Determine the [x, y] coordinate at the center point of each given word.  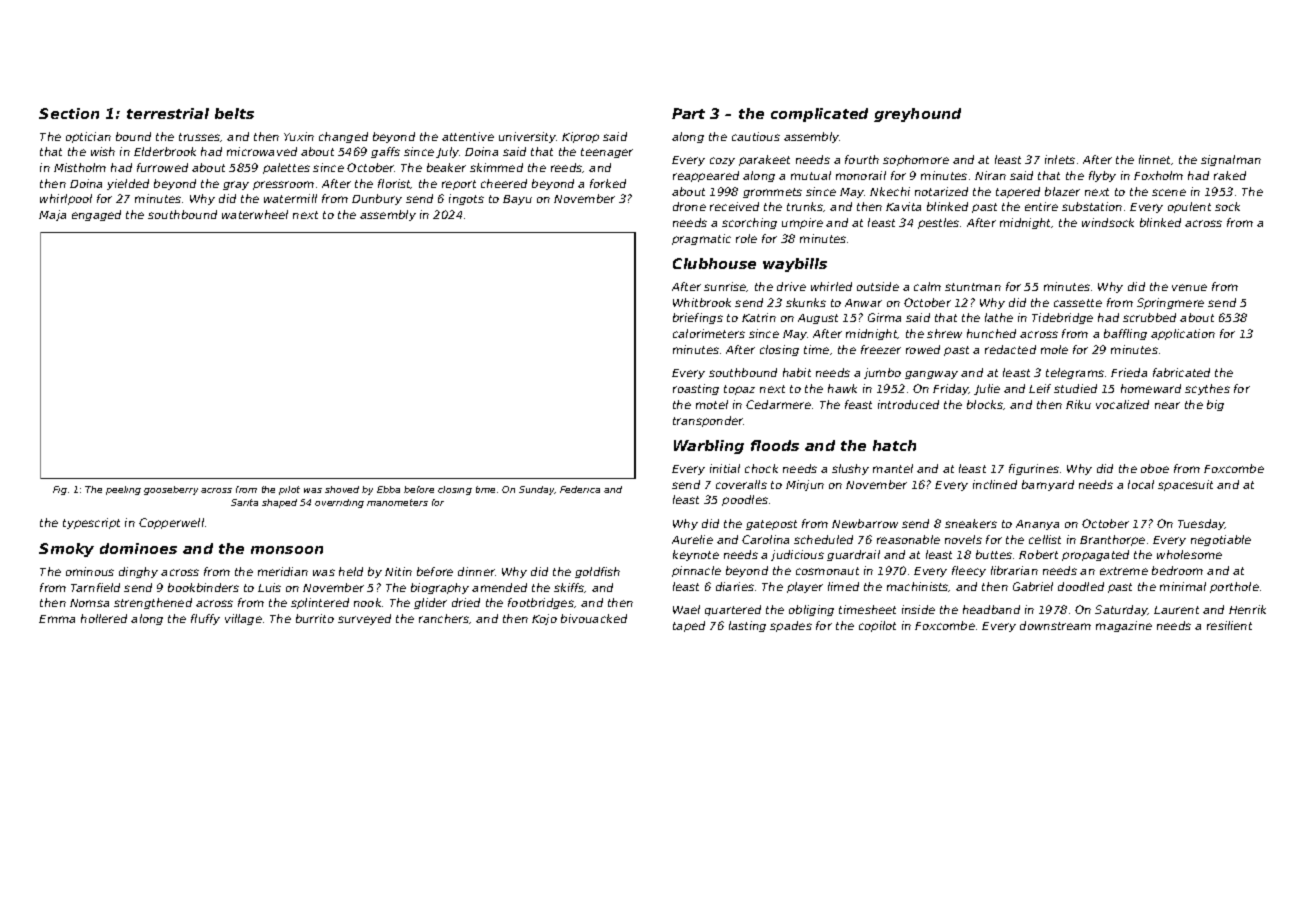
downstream [1055, 625]
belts [234, 113]
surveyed [364, 619]
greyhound [917, 115]
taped [689, 626]
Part [688, 113]
